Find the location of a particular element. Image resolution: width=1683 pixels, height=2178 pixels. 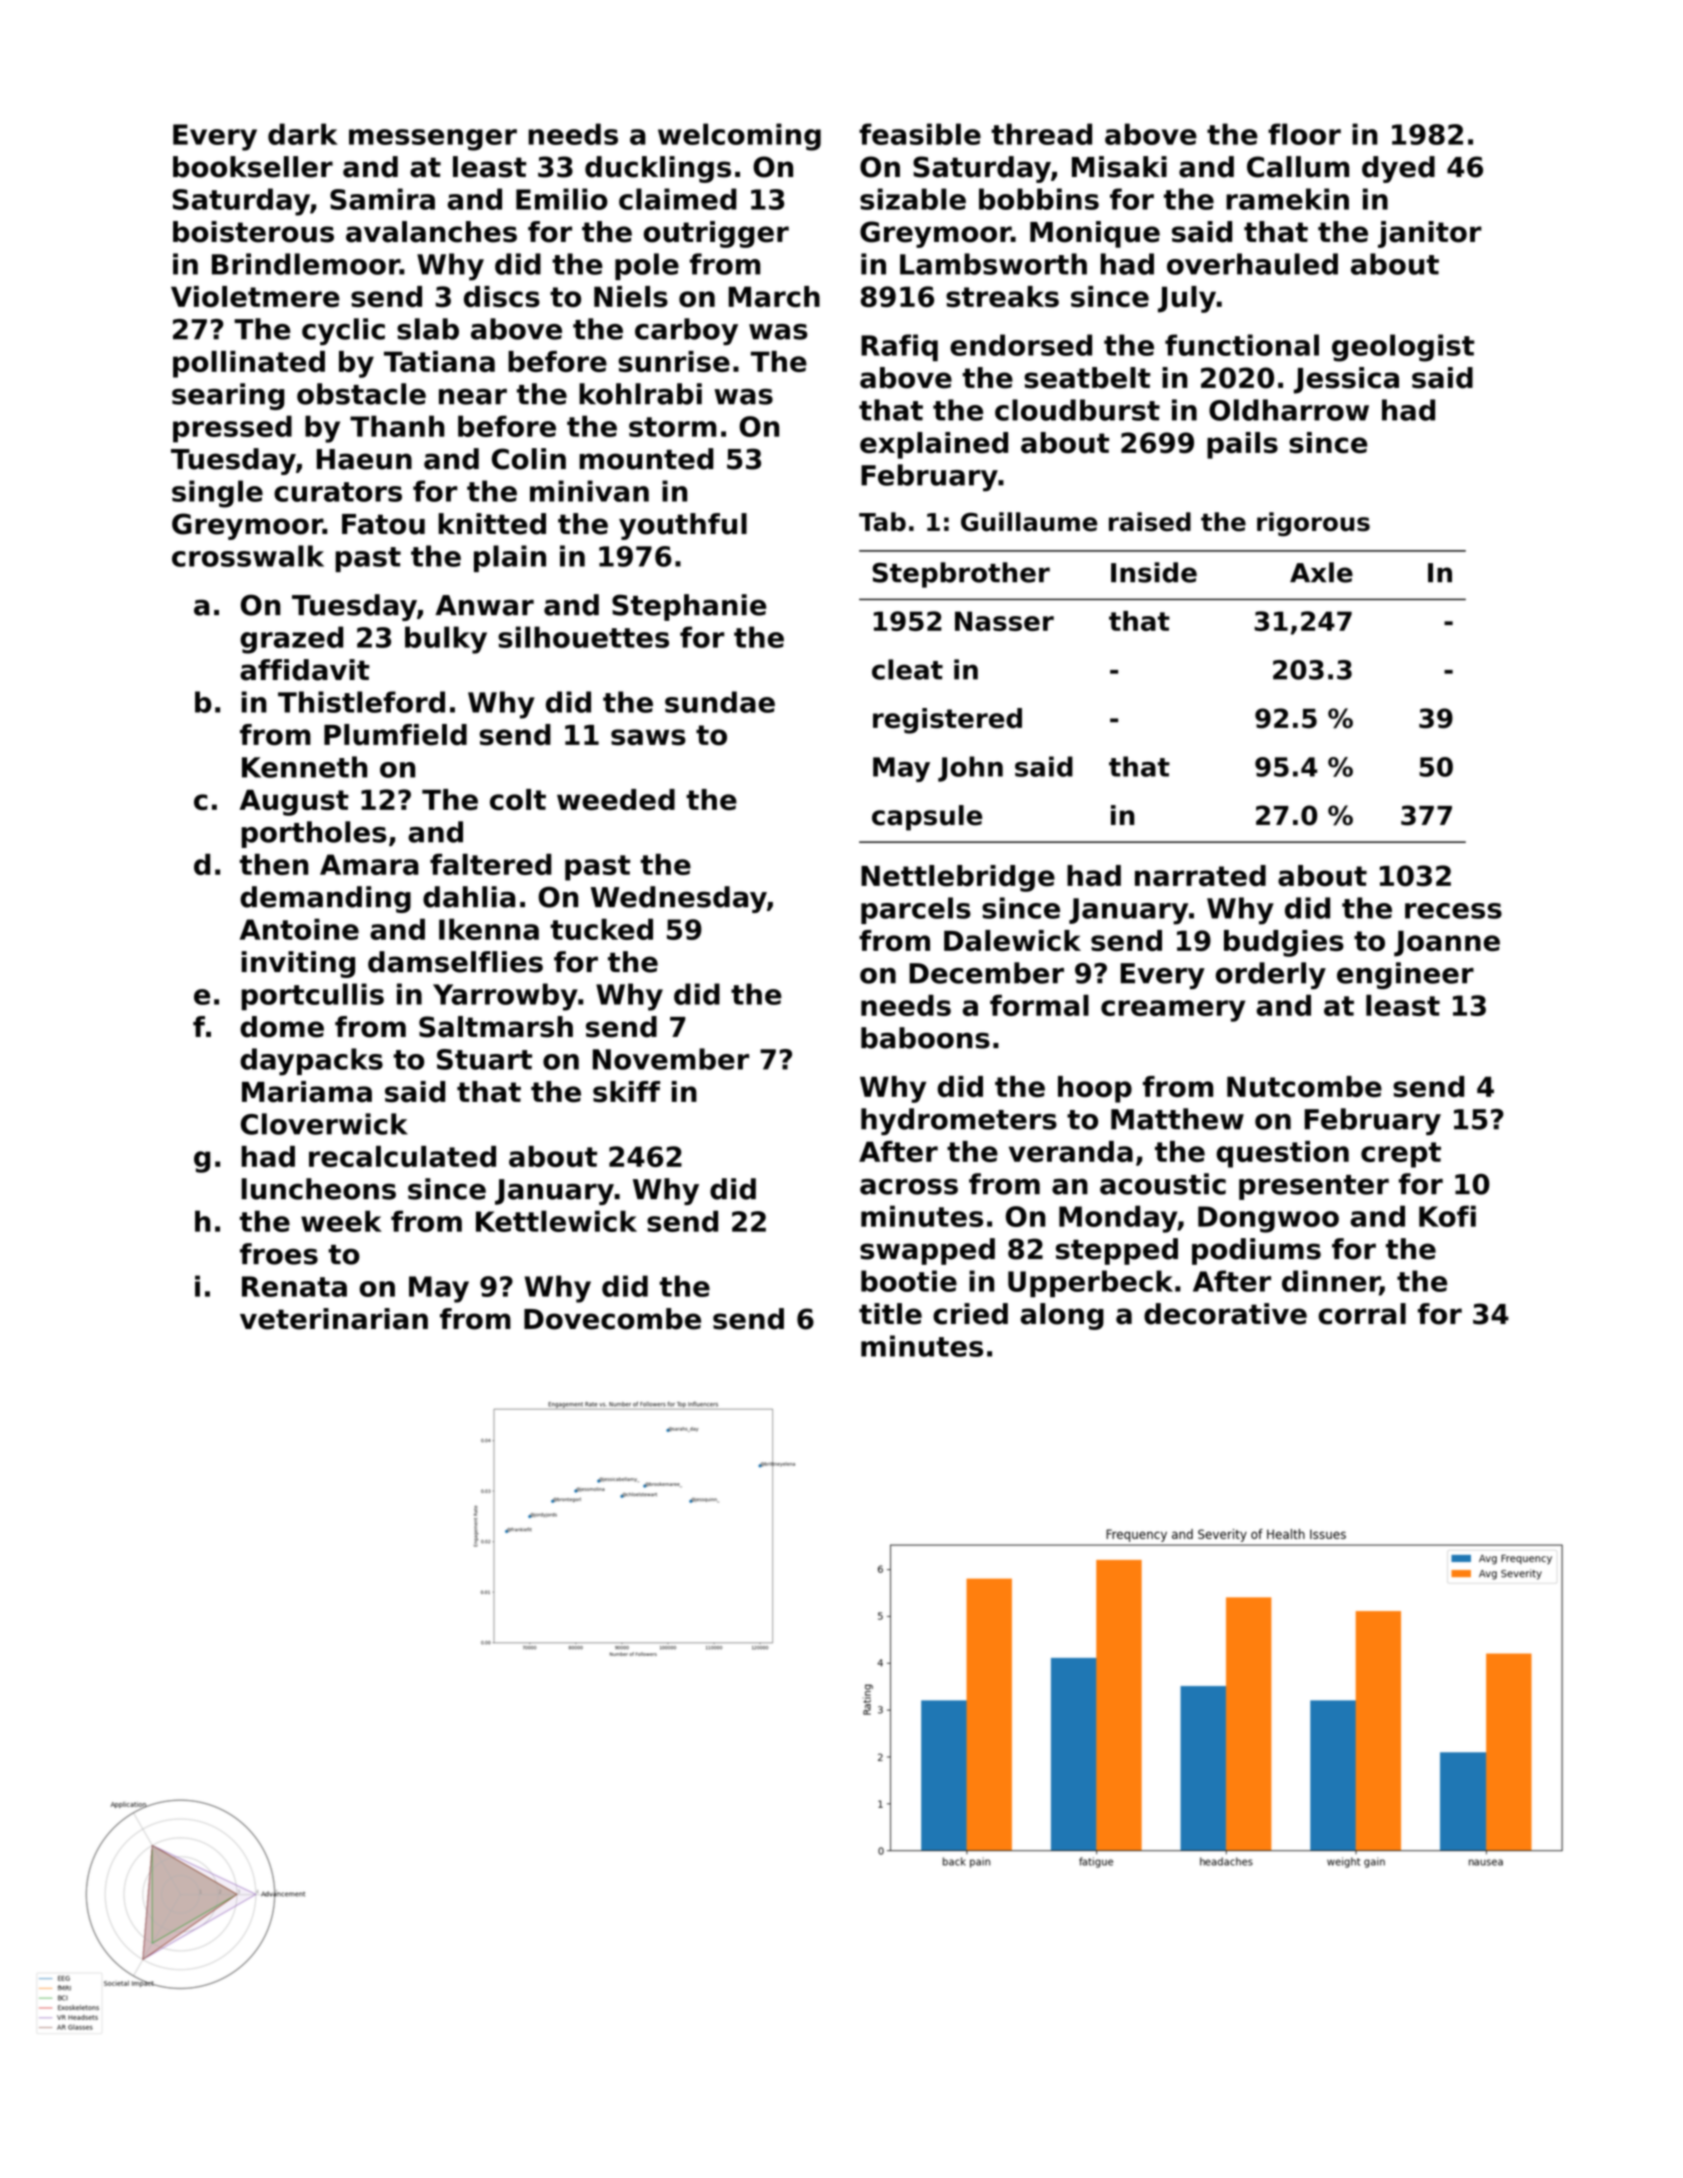

Cloverwick is located at coordinates (324, 1124).
